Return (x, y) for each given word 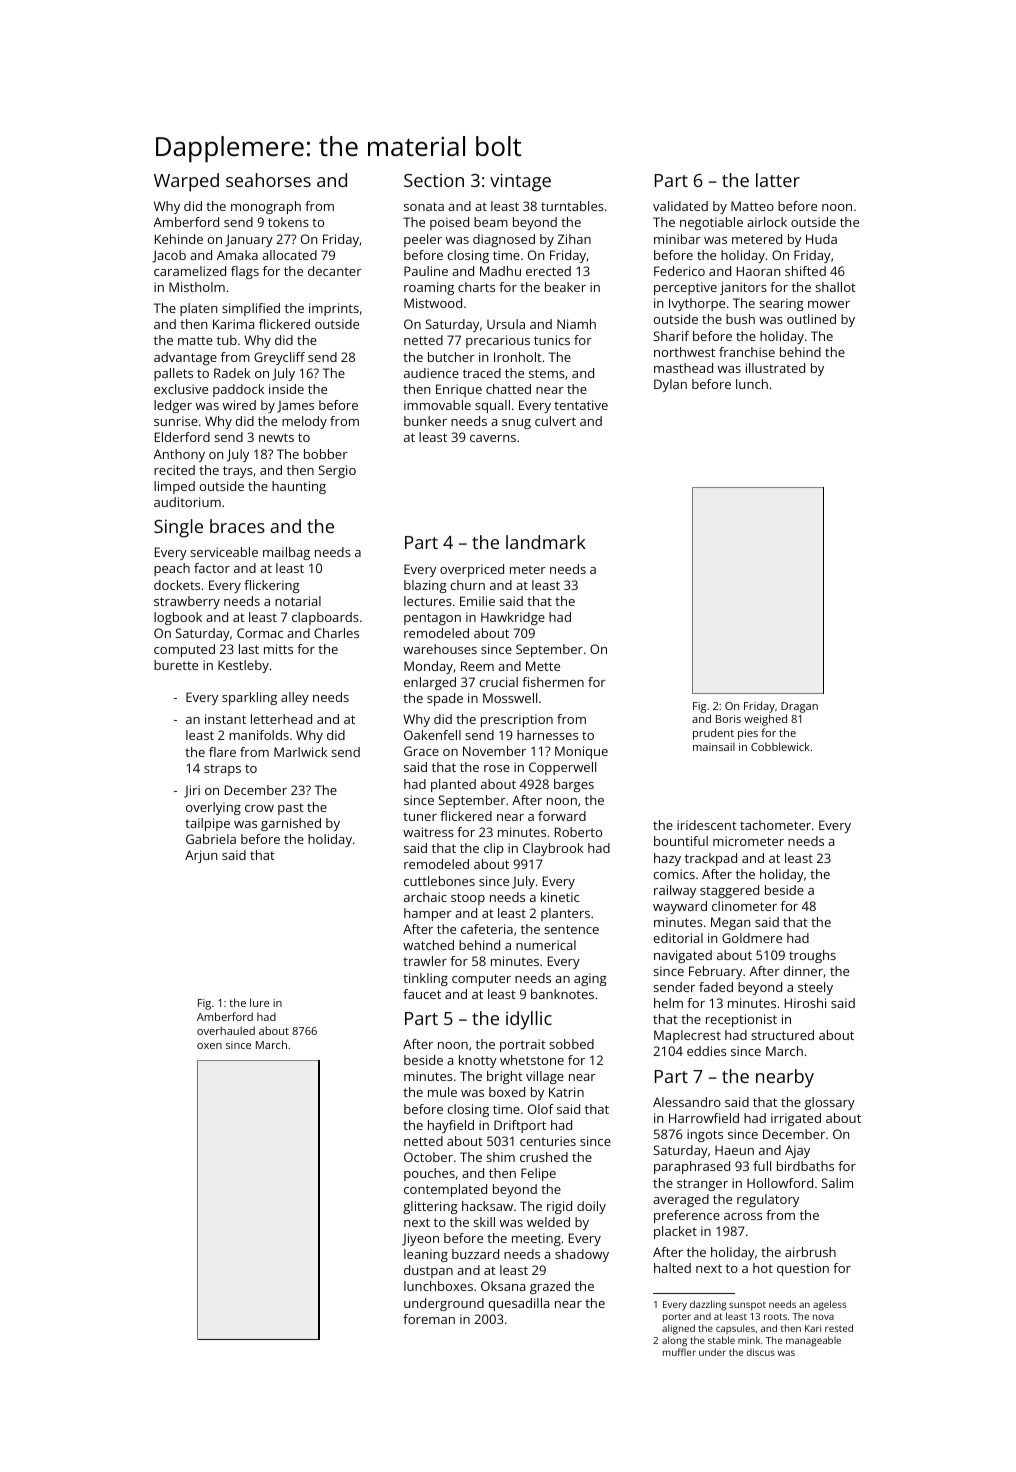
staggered (729, 891)
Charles (336, 633)
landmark (546, 542)
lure (259, 1002)
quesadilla (518, 1304)
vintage (520, 182)
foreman (429, 1319)
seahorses (268, 180)
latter (778, 180)
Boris (728, 719)
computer (481, 980)
